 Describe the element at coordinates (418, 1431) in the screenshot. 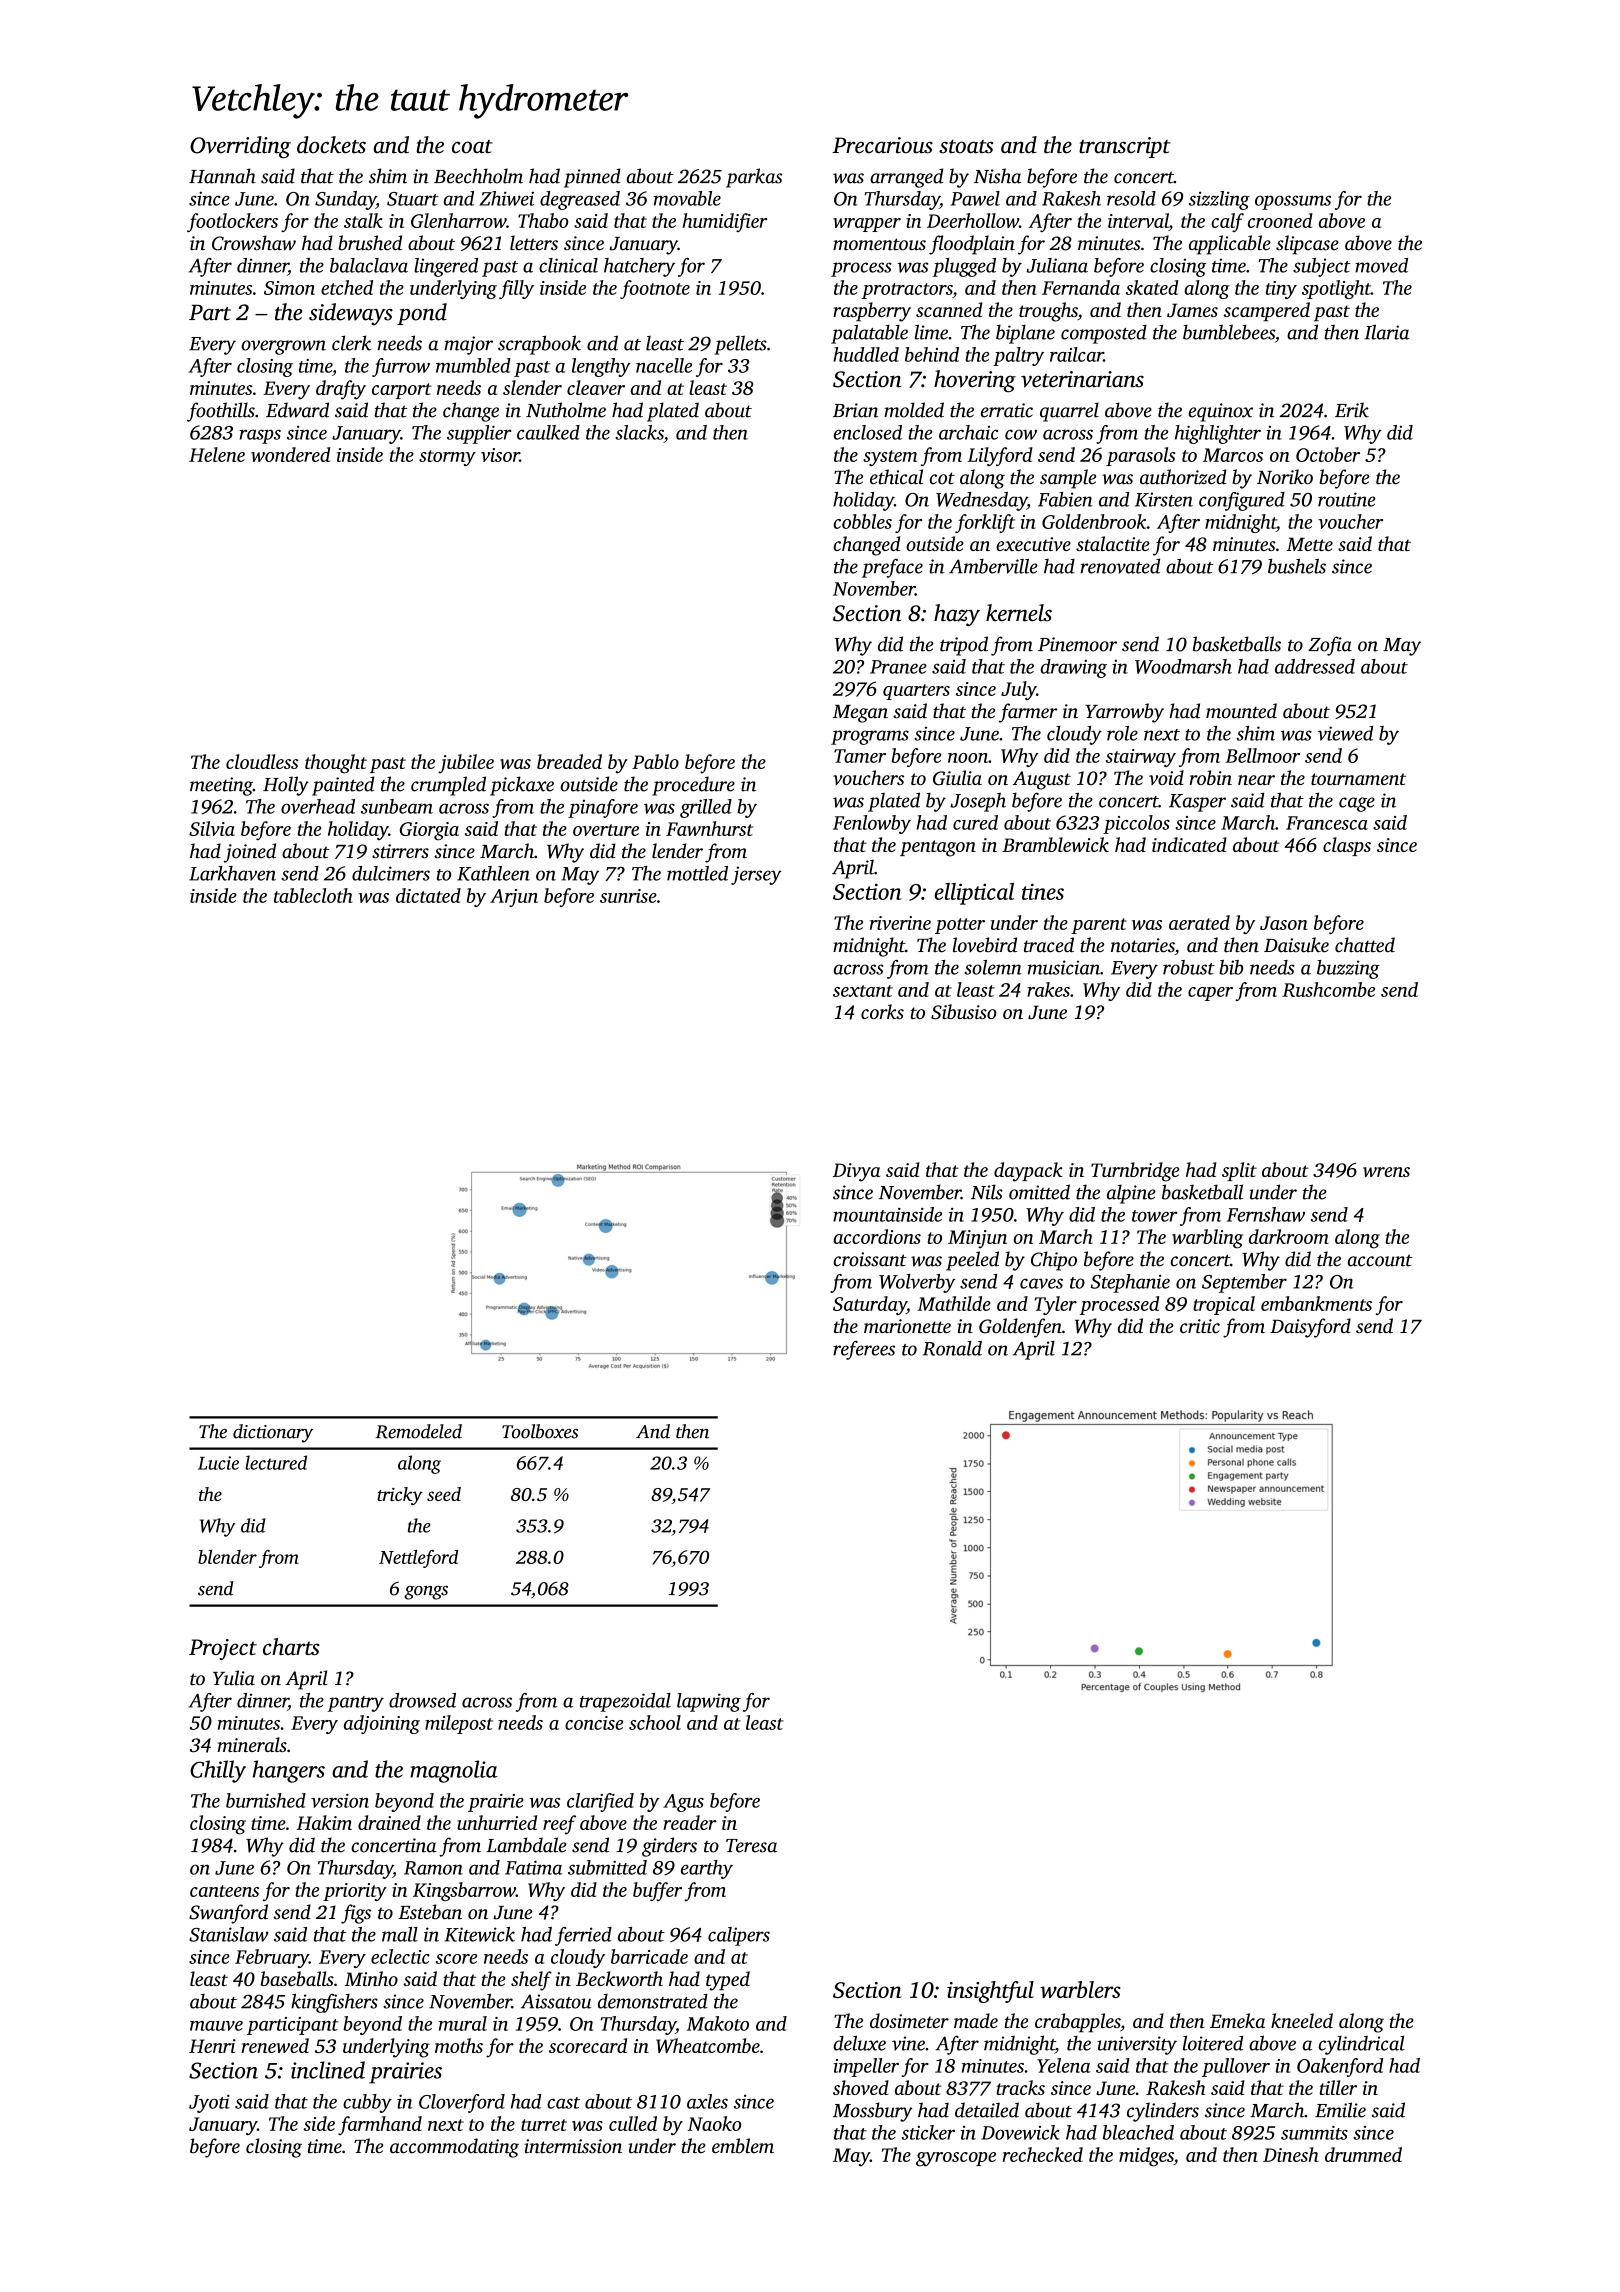

I see `Remodeled` at that location.
